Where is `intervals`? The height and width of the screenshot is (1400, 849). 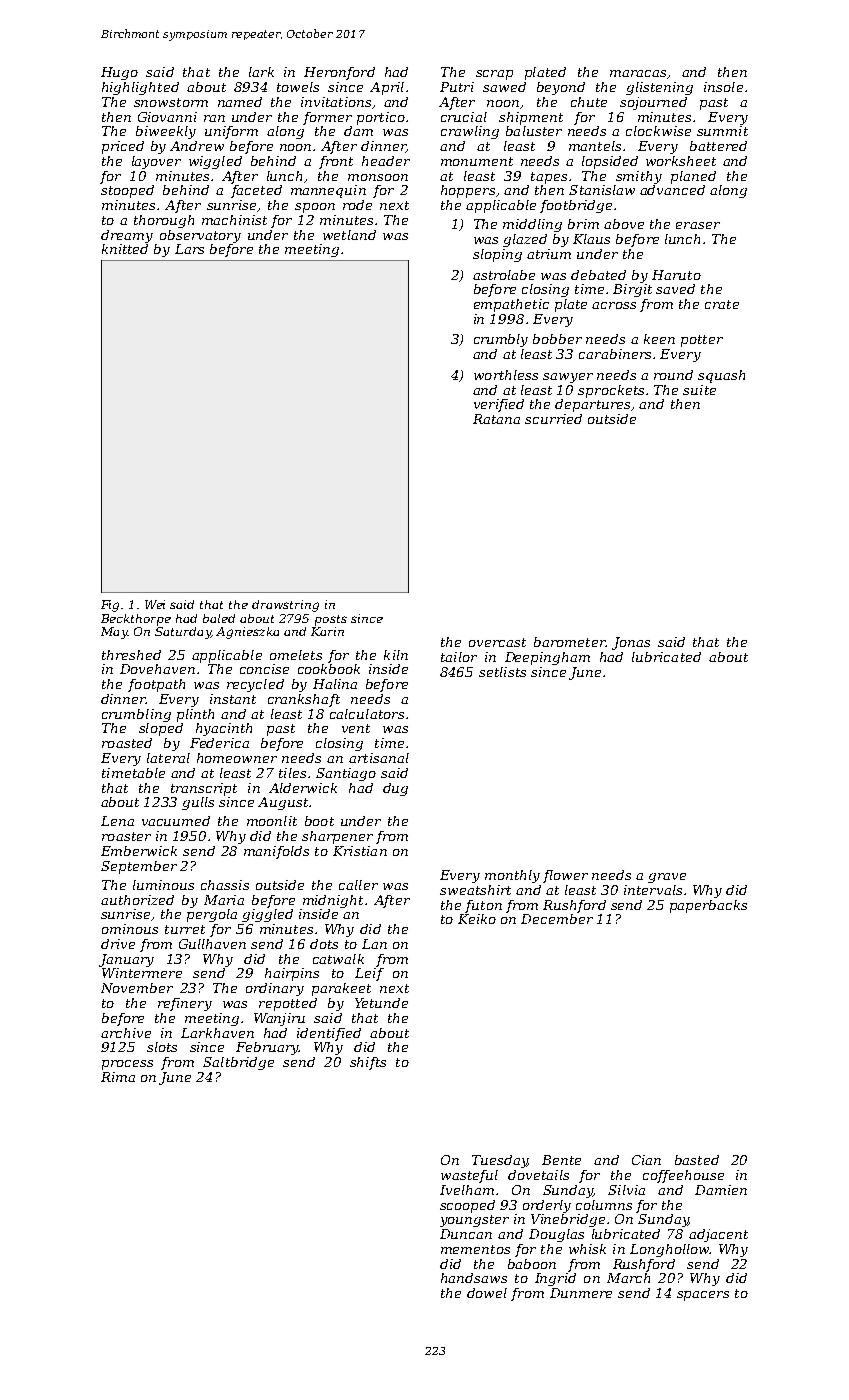
intervals is located at coordinates (653, 890).
